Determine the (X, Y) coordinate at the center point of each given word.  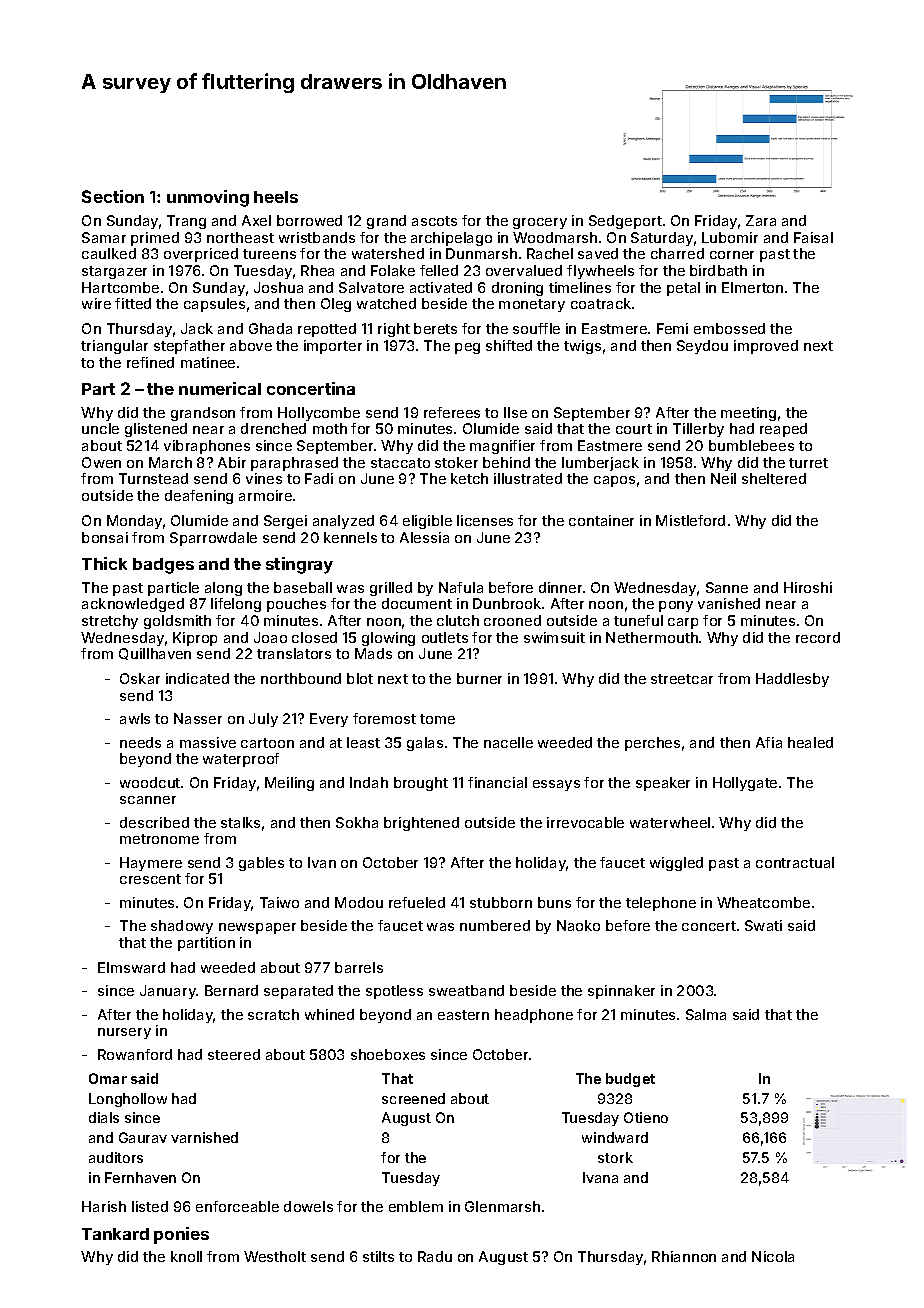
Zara (761, 220)
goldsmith (177, 622)
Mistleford (690, 520)
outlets (445, 637)
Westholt (275, 1256)
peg (467, 348)
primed (155, 239)
